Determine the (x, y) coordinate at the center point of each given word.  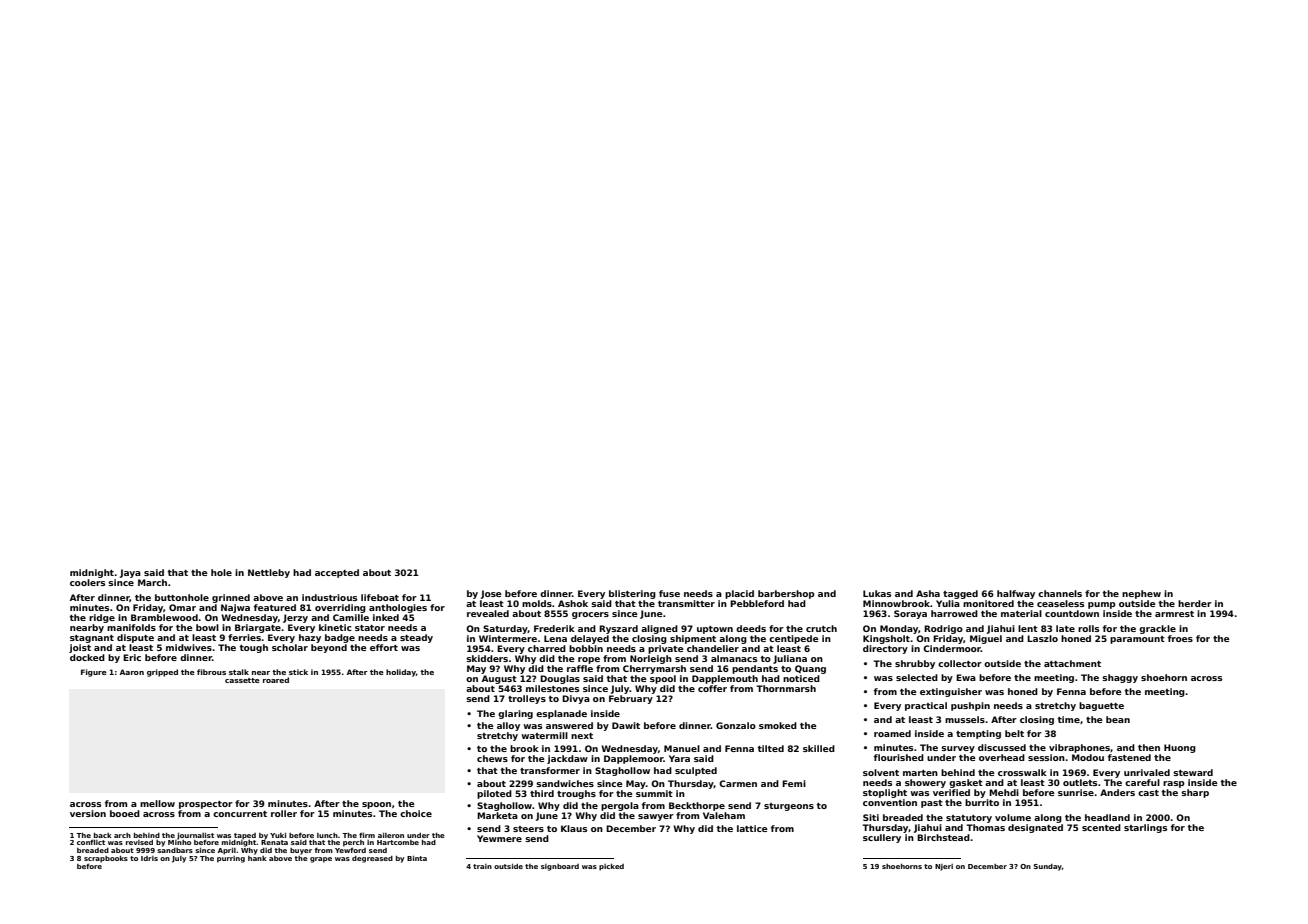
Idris (149, 858)
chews (492, 758)
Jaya (130, 573)
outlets (1080, 782)
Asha (928, 593)
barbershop (786, 594)
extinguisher (951, 692)
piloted (494, 794)
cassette (242, 680)
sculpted (696, 771)
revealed (488, 613)
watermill (544, 735)
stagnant (92, 639)
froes (1180, 638)
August (499, 679)
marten (920, 773)
